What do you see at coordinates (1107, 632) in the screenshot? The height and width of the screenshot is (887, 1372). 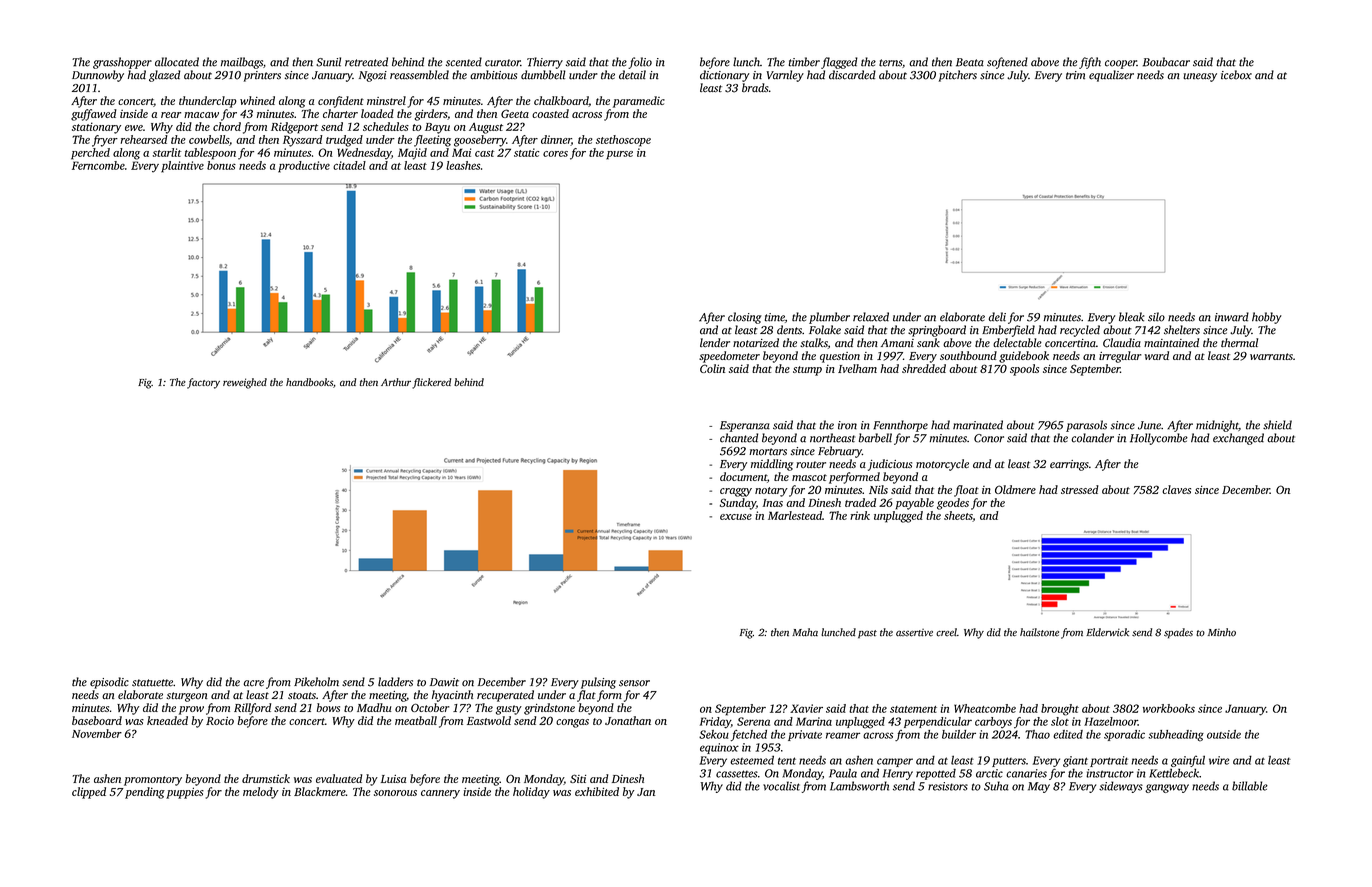 I see `Elderwick` at bounding box center [1107, 632].
